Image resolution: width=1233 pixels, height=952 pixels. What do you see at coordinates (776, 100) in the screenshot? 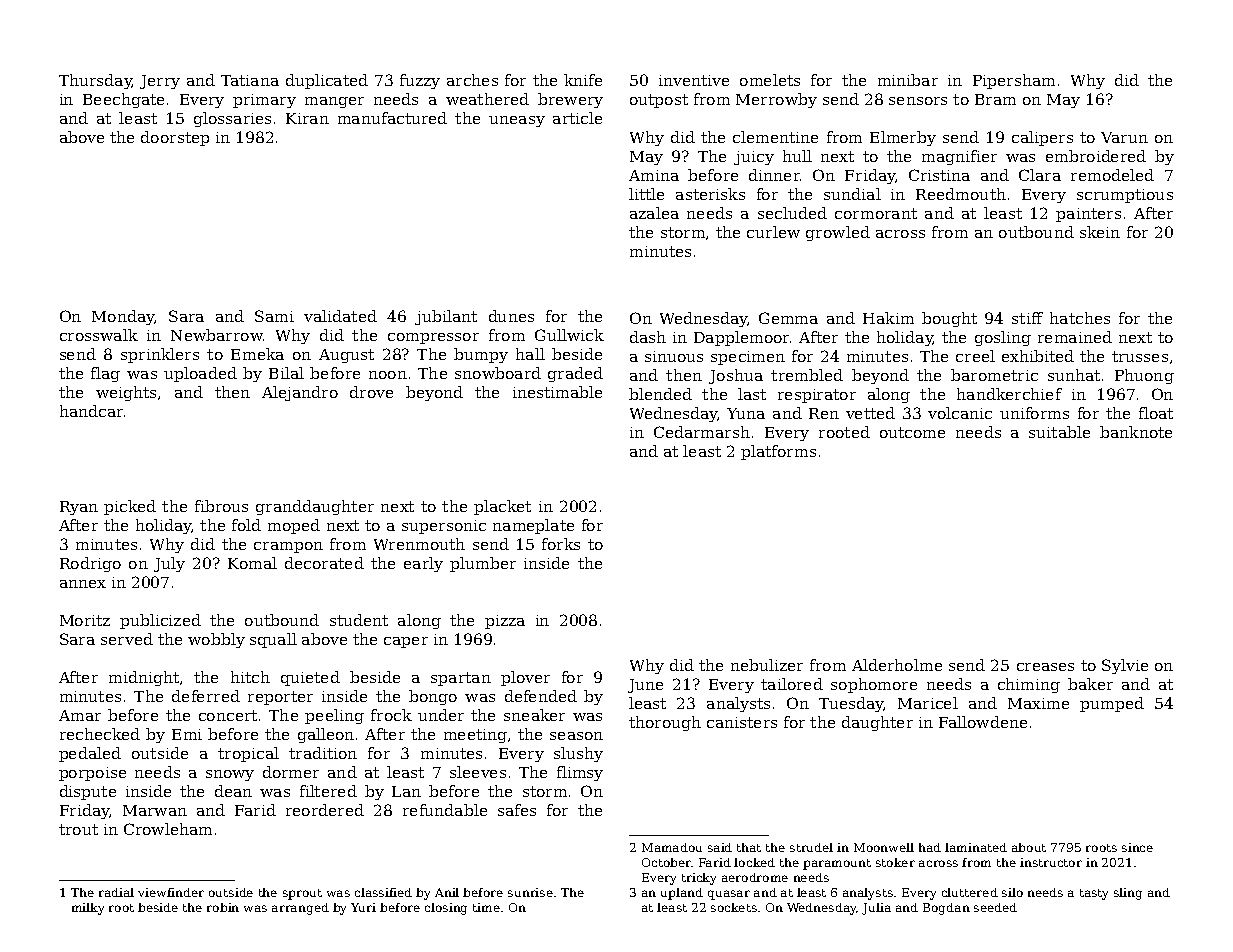
I see `Merrowby` at bounding box center [776, 100].
